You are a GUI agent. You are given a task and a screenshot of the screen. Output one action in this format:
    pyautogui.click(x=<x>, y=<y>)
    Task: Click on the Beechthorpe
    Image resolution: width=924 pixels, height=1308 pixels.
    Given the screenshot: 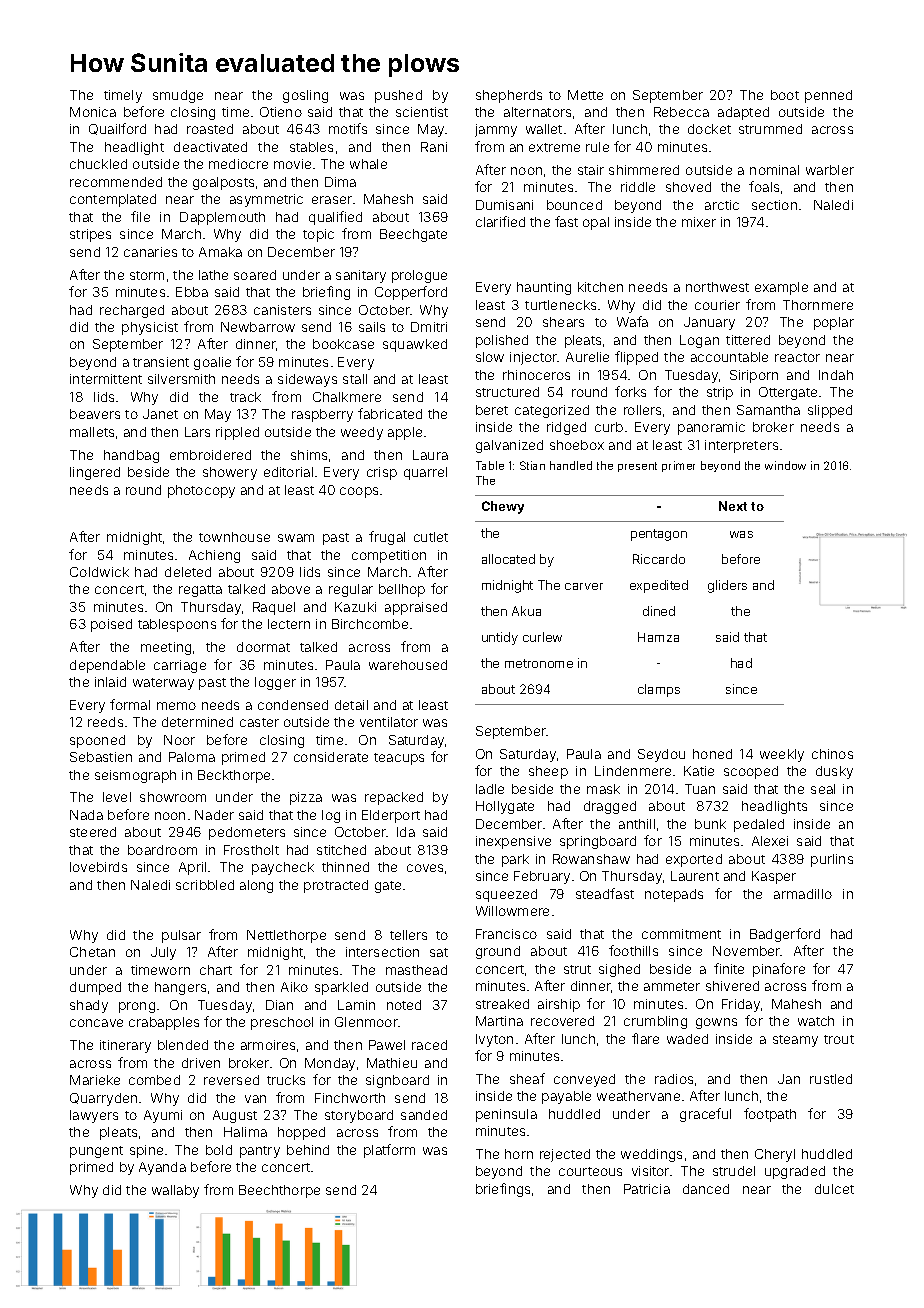 What is the action you would take?
    pyautogui.click(x=279, y=1191)
